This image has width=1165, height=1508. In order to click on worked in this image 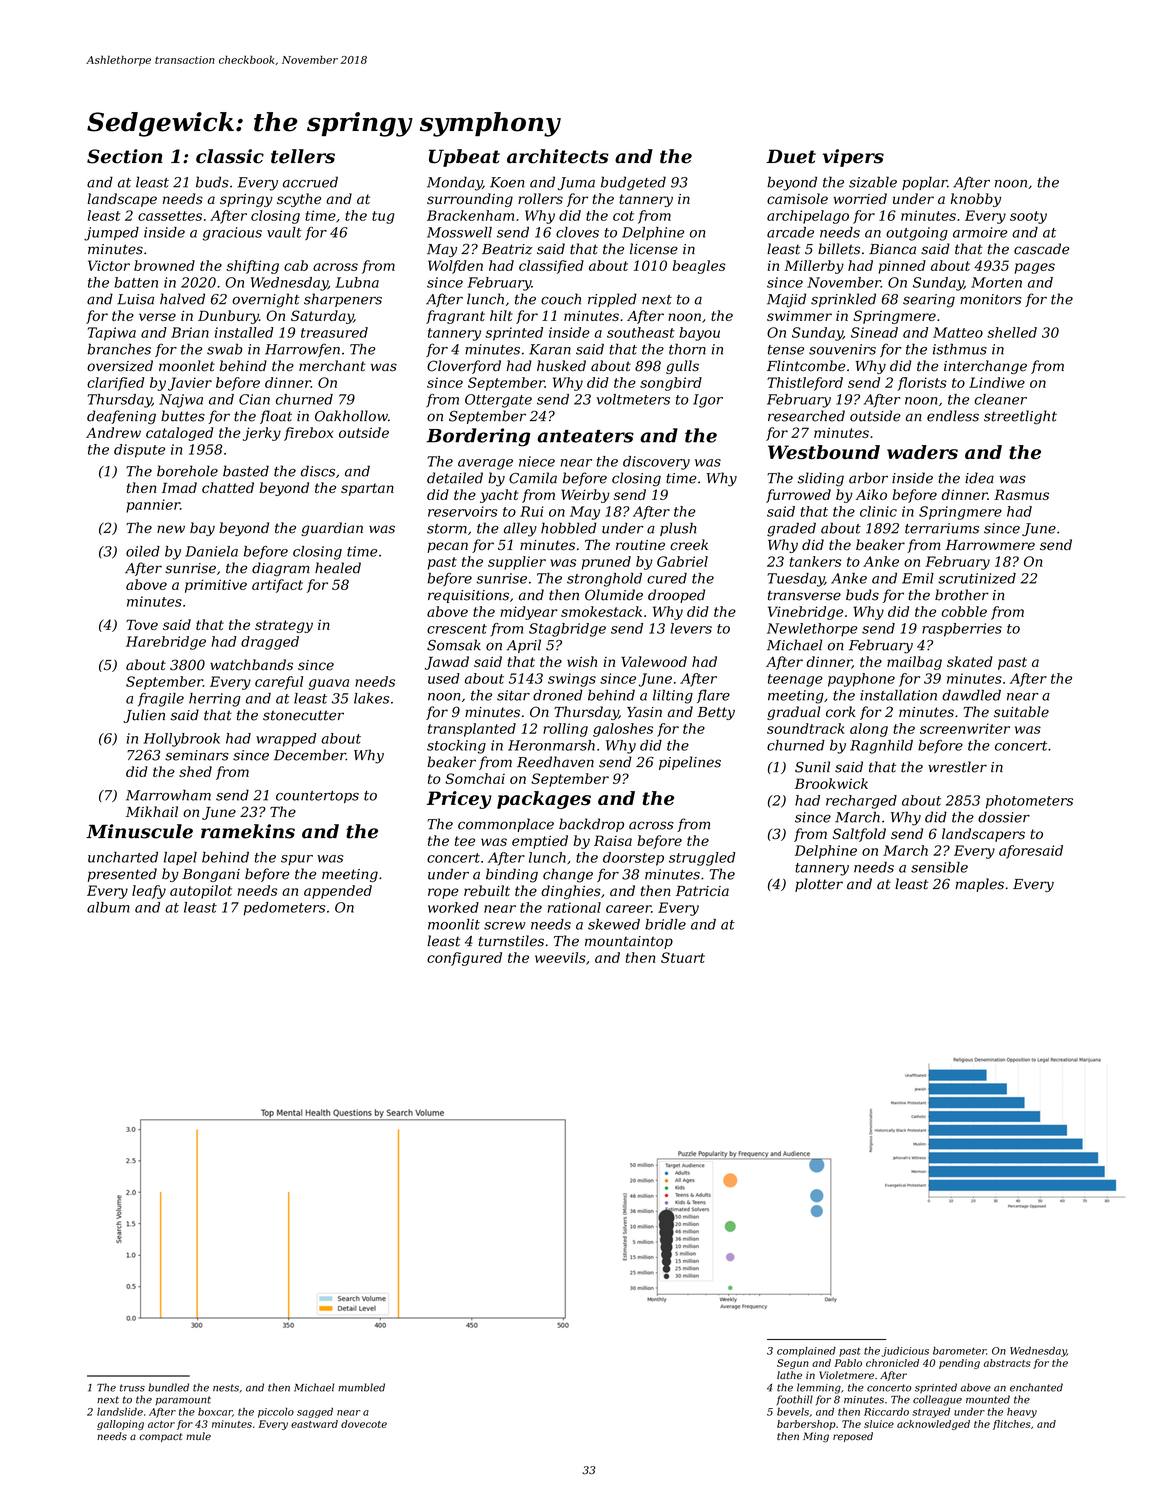, I will do `click(453, 907)`.
